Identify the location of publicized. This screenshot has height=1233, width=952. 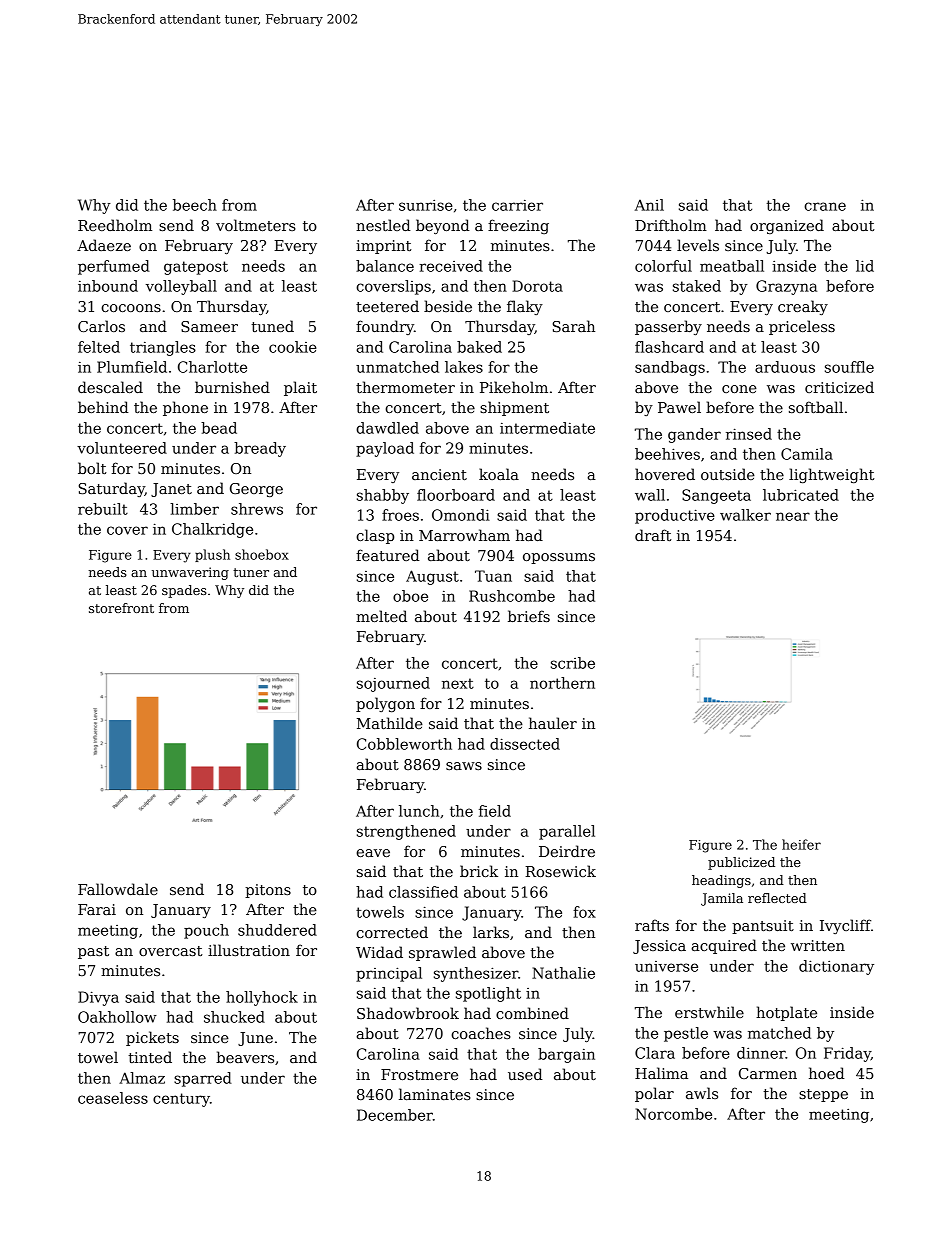
(741, 863).
